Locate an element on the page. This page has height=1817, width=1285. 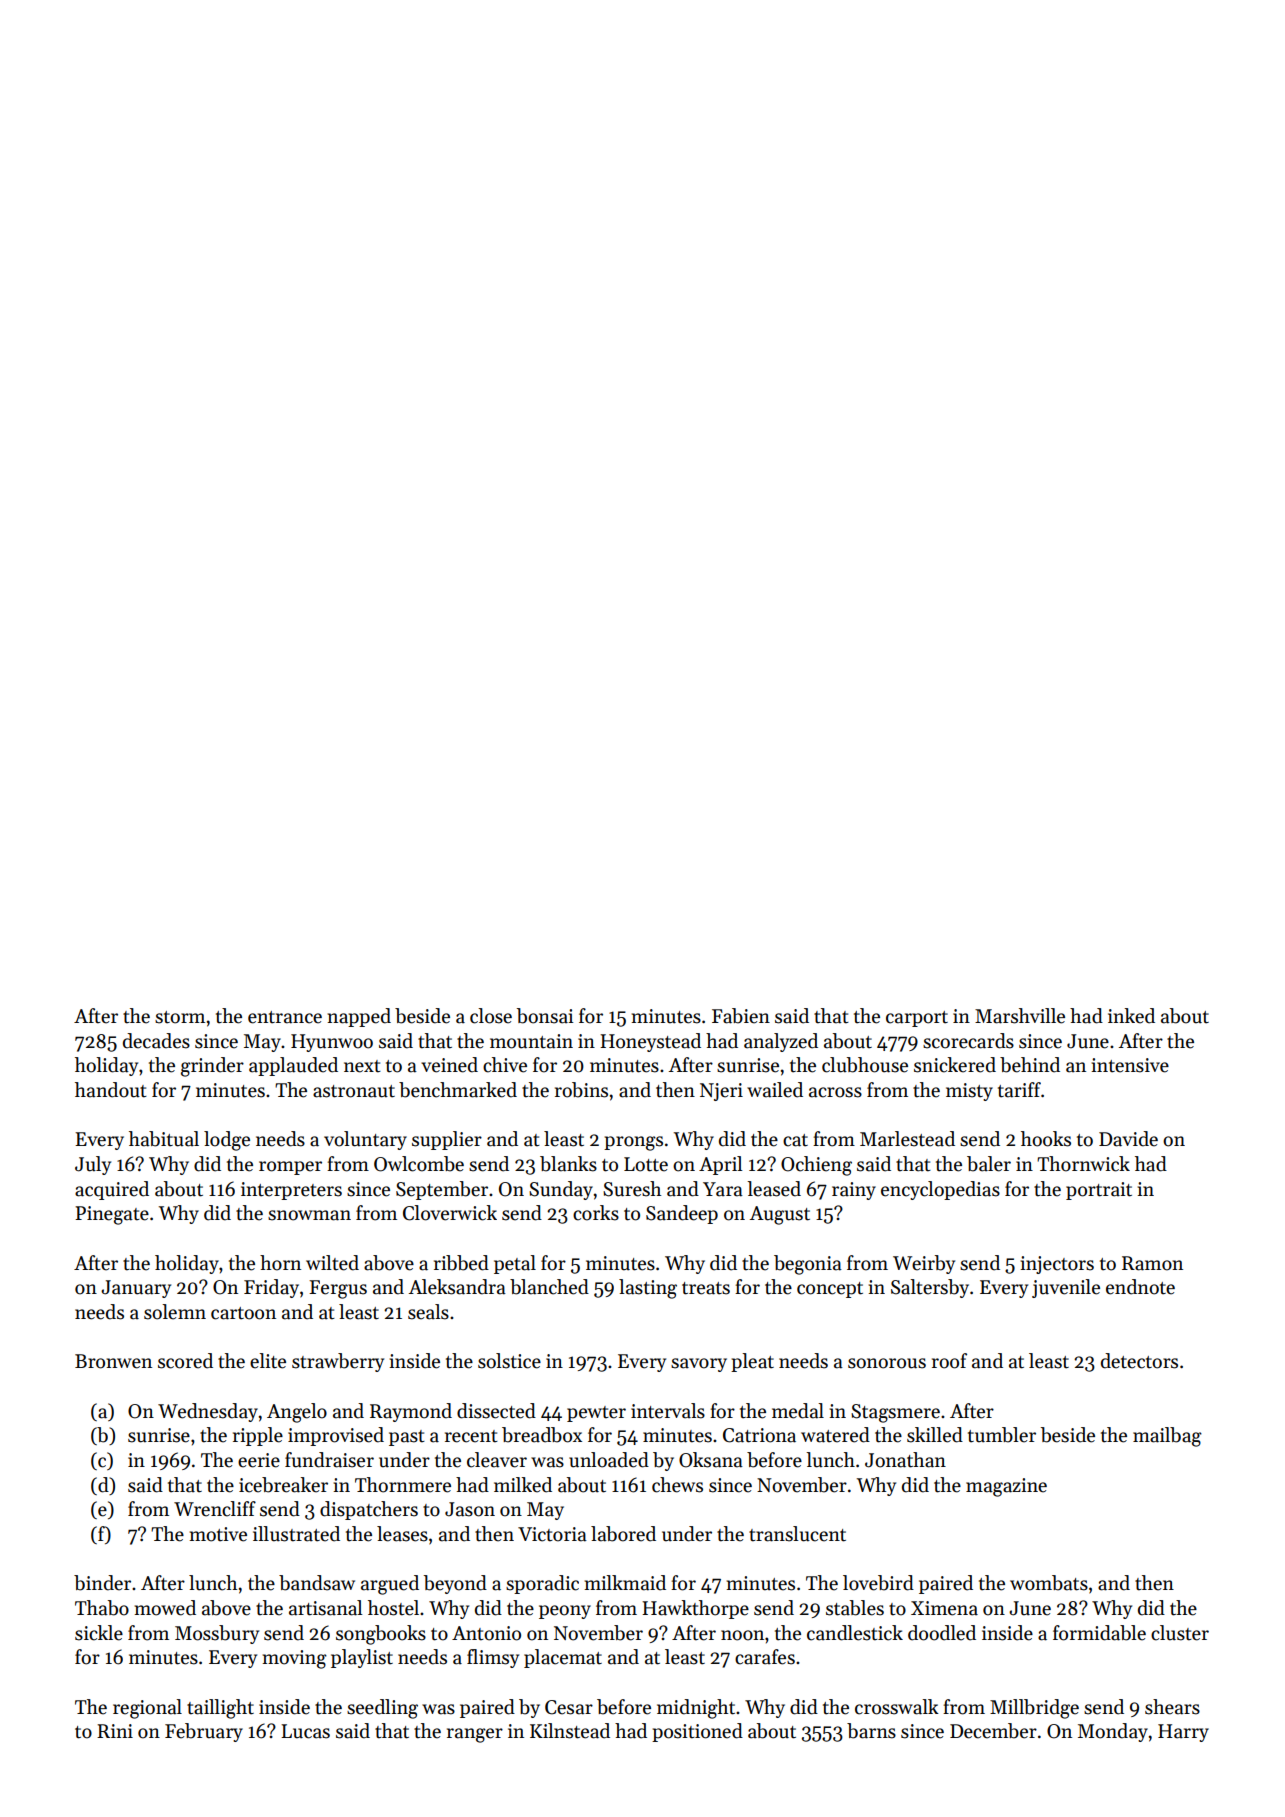
napped is located at coordinates (359, 1017).
